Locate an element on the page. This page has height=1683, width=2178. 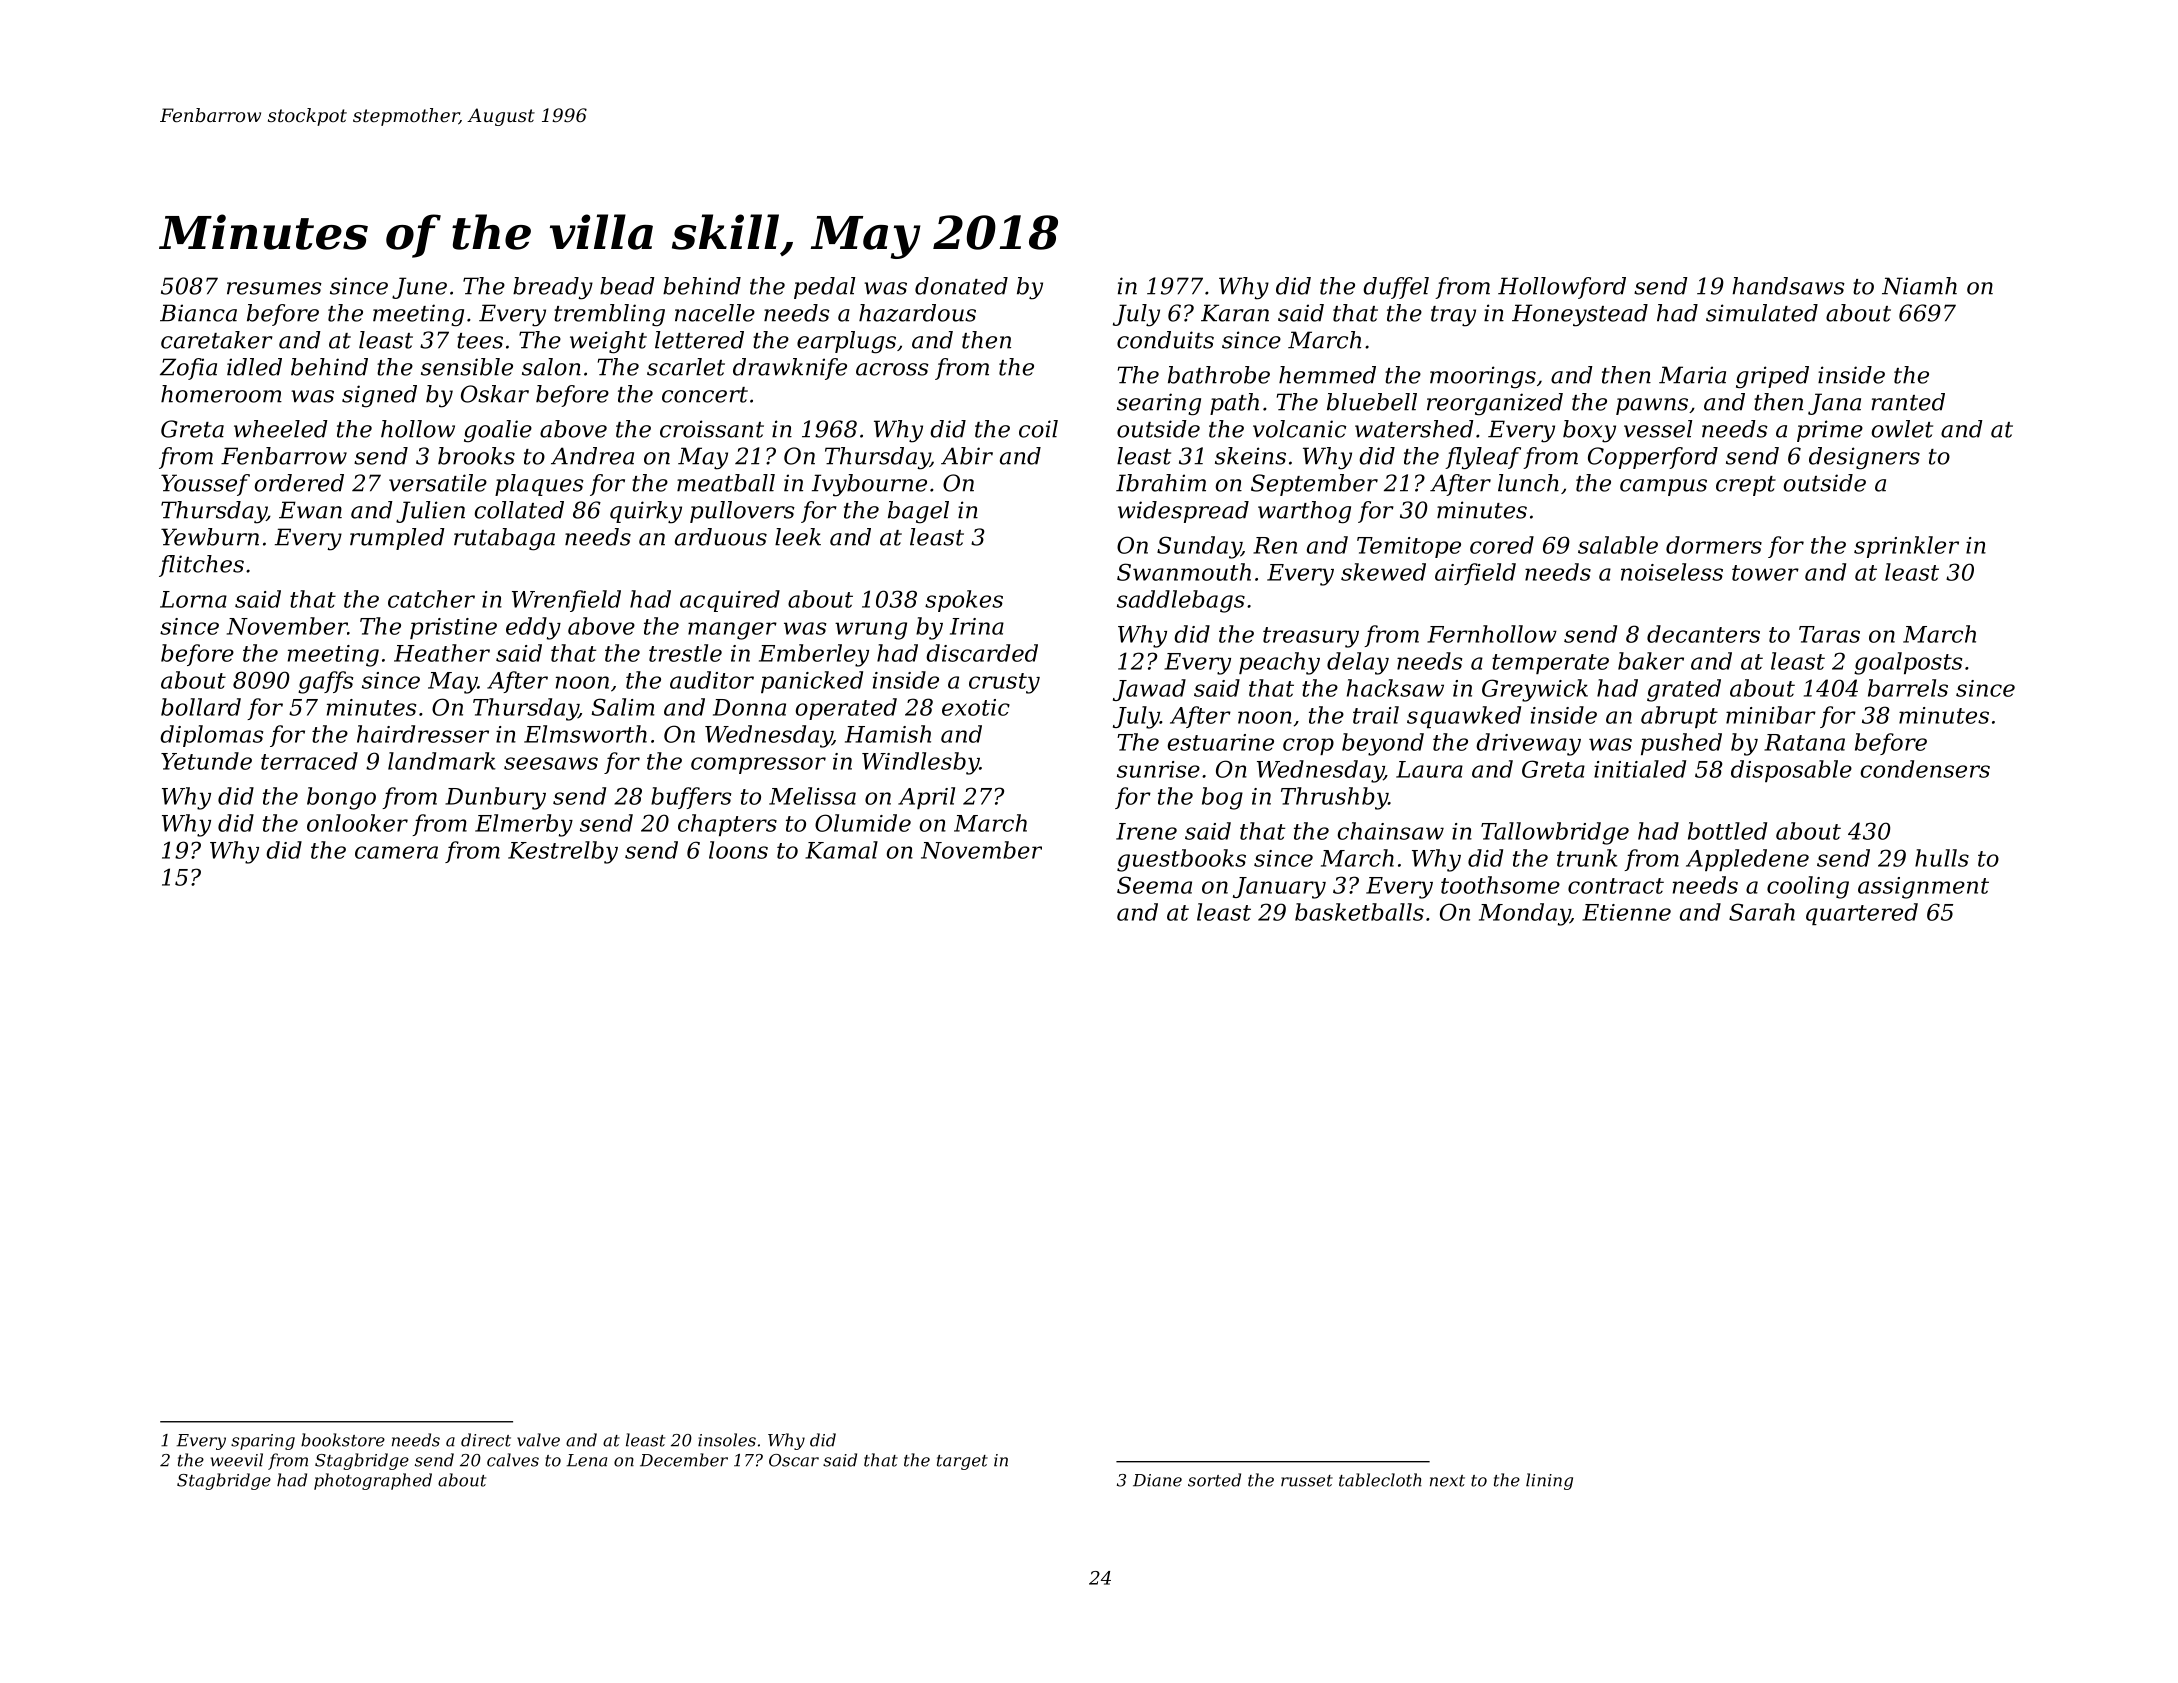
lining is located at coordinates (1549, 1481).
